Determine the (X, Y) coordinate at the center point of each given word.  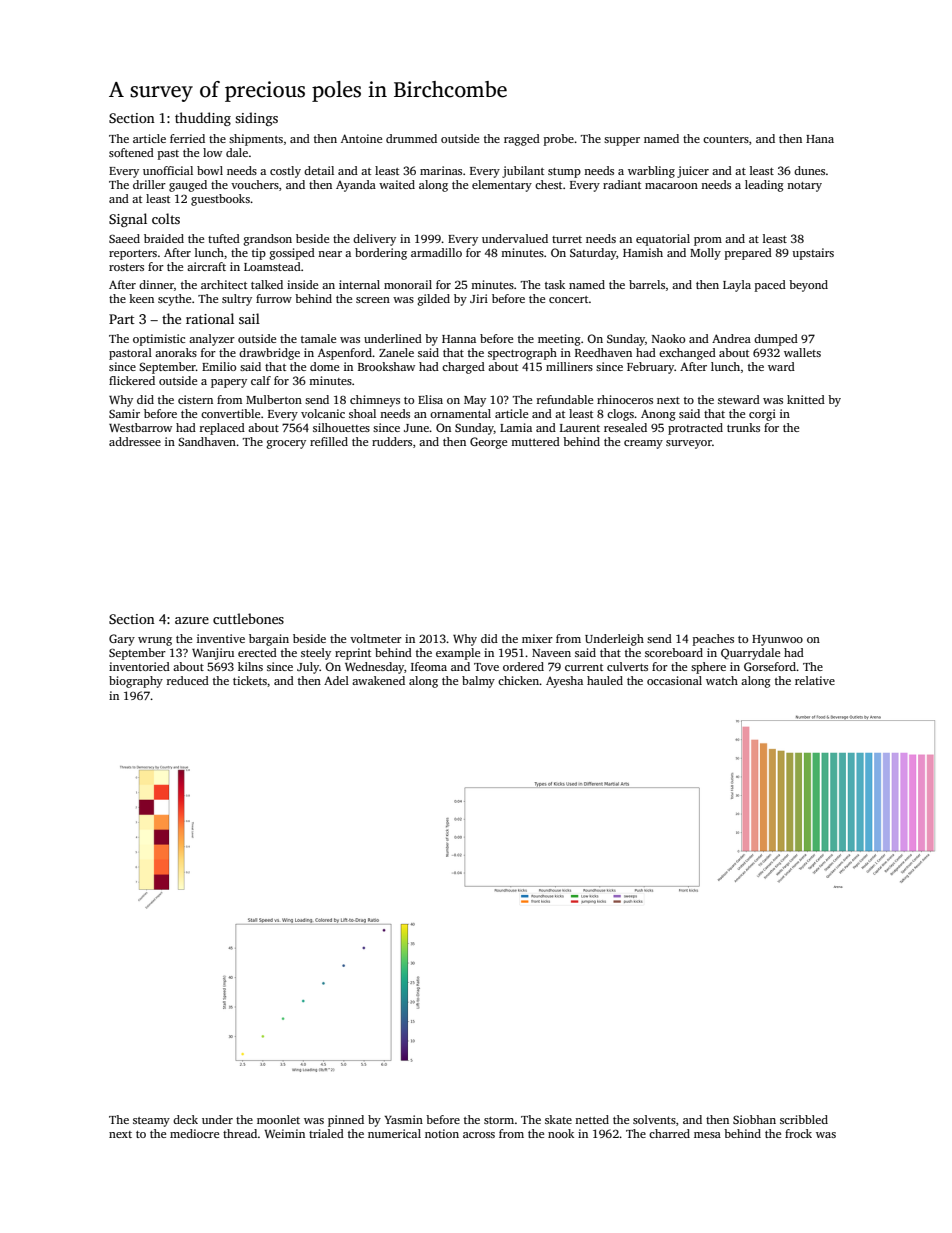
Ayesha (564, 682)
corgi (762, 415)
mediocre (194, 1133)
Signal (128, 220)
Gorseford (770, 666)
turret (567, 239)
